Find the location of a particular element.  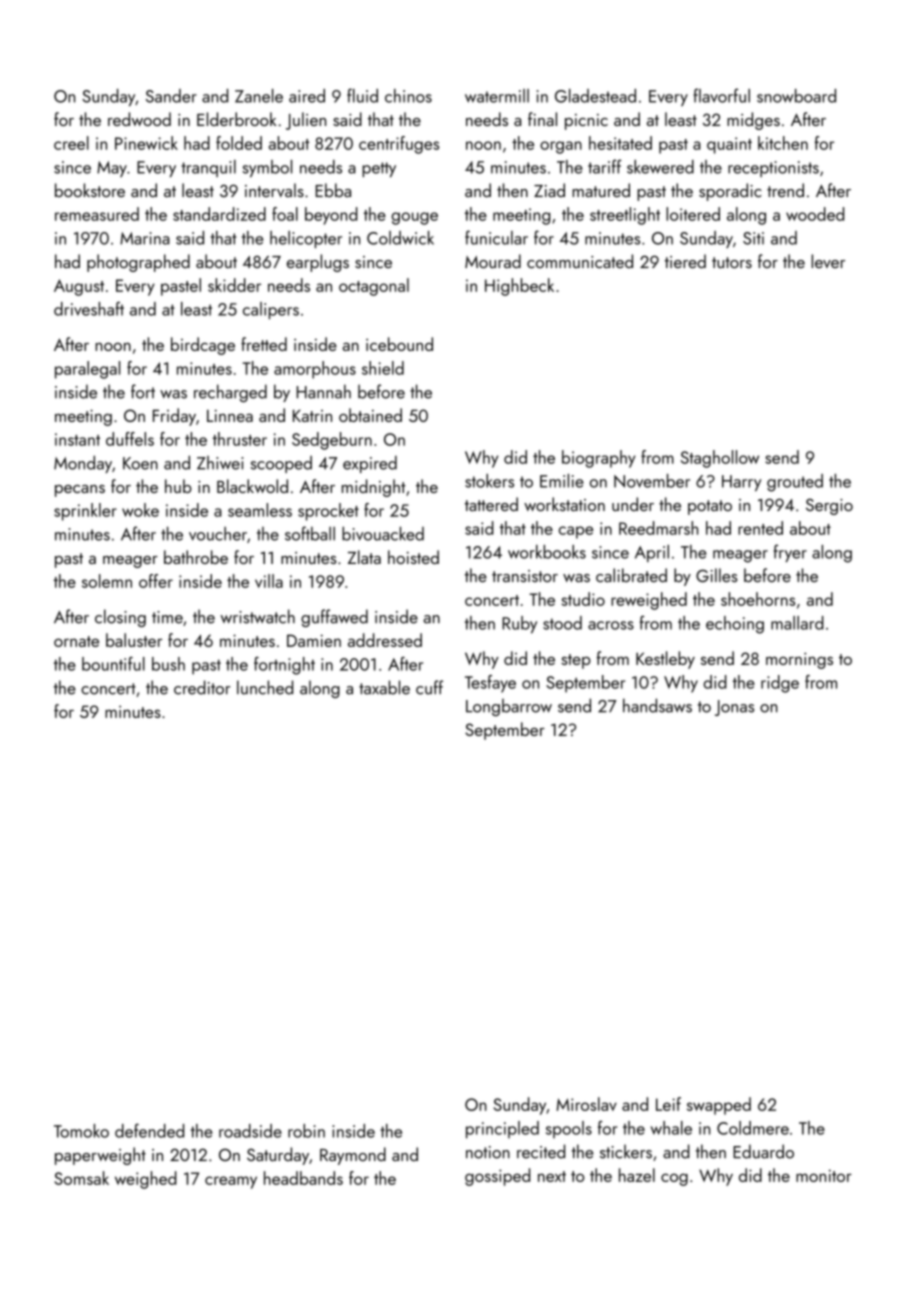

bathrobe is located at coordinates (196, 557).
